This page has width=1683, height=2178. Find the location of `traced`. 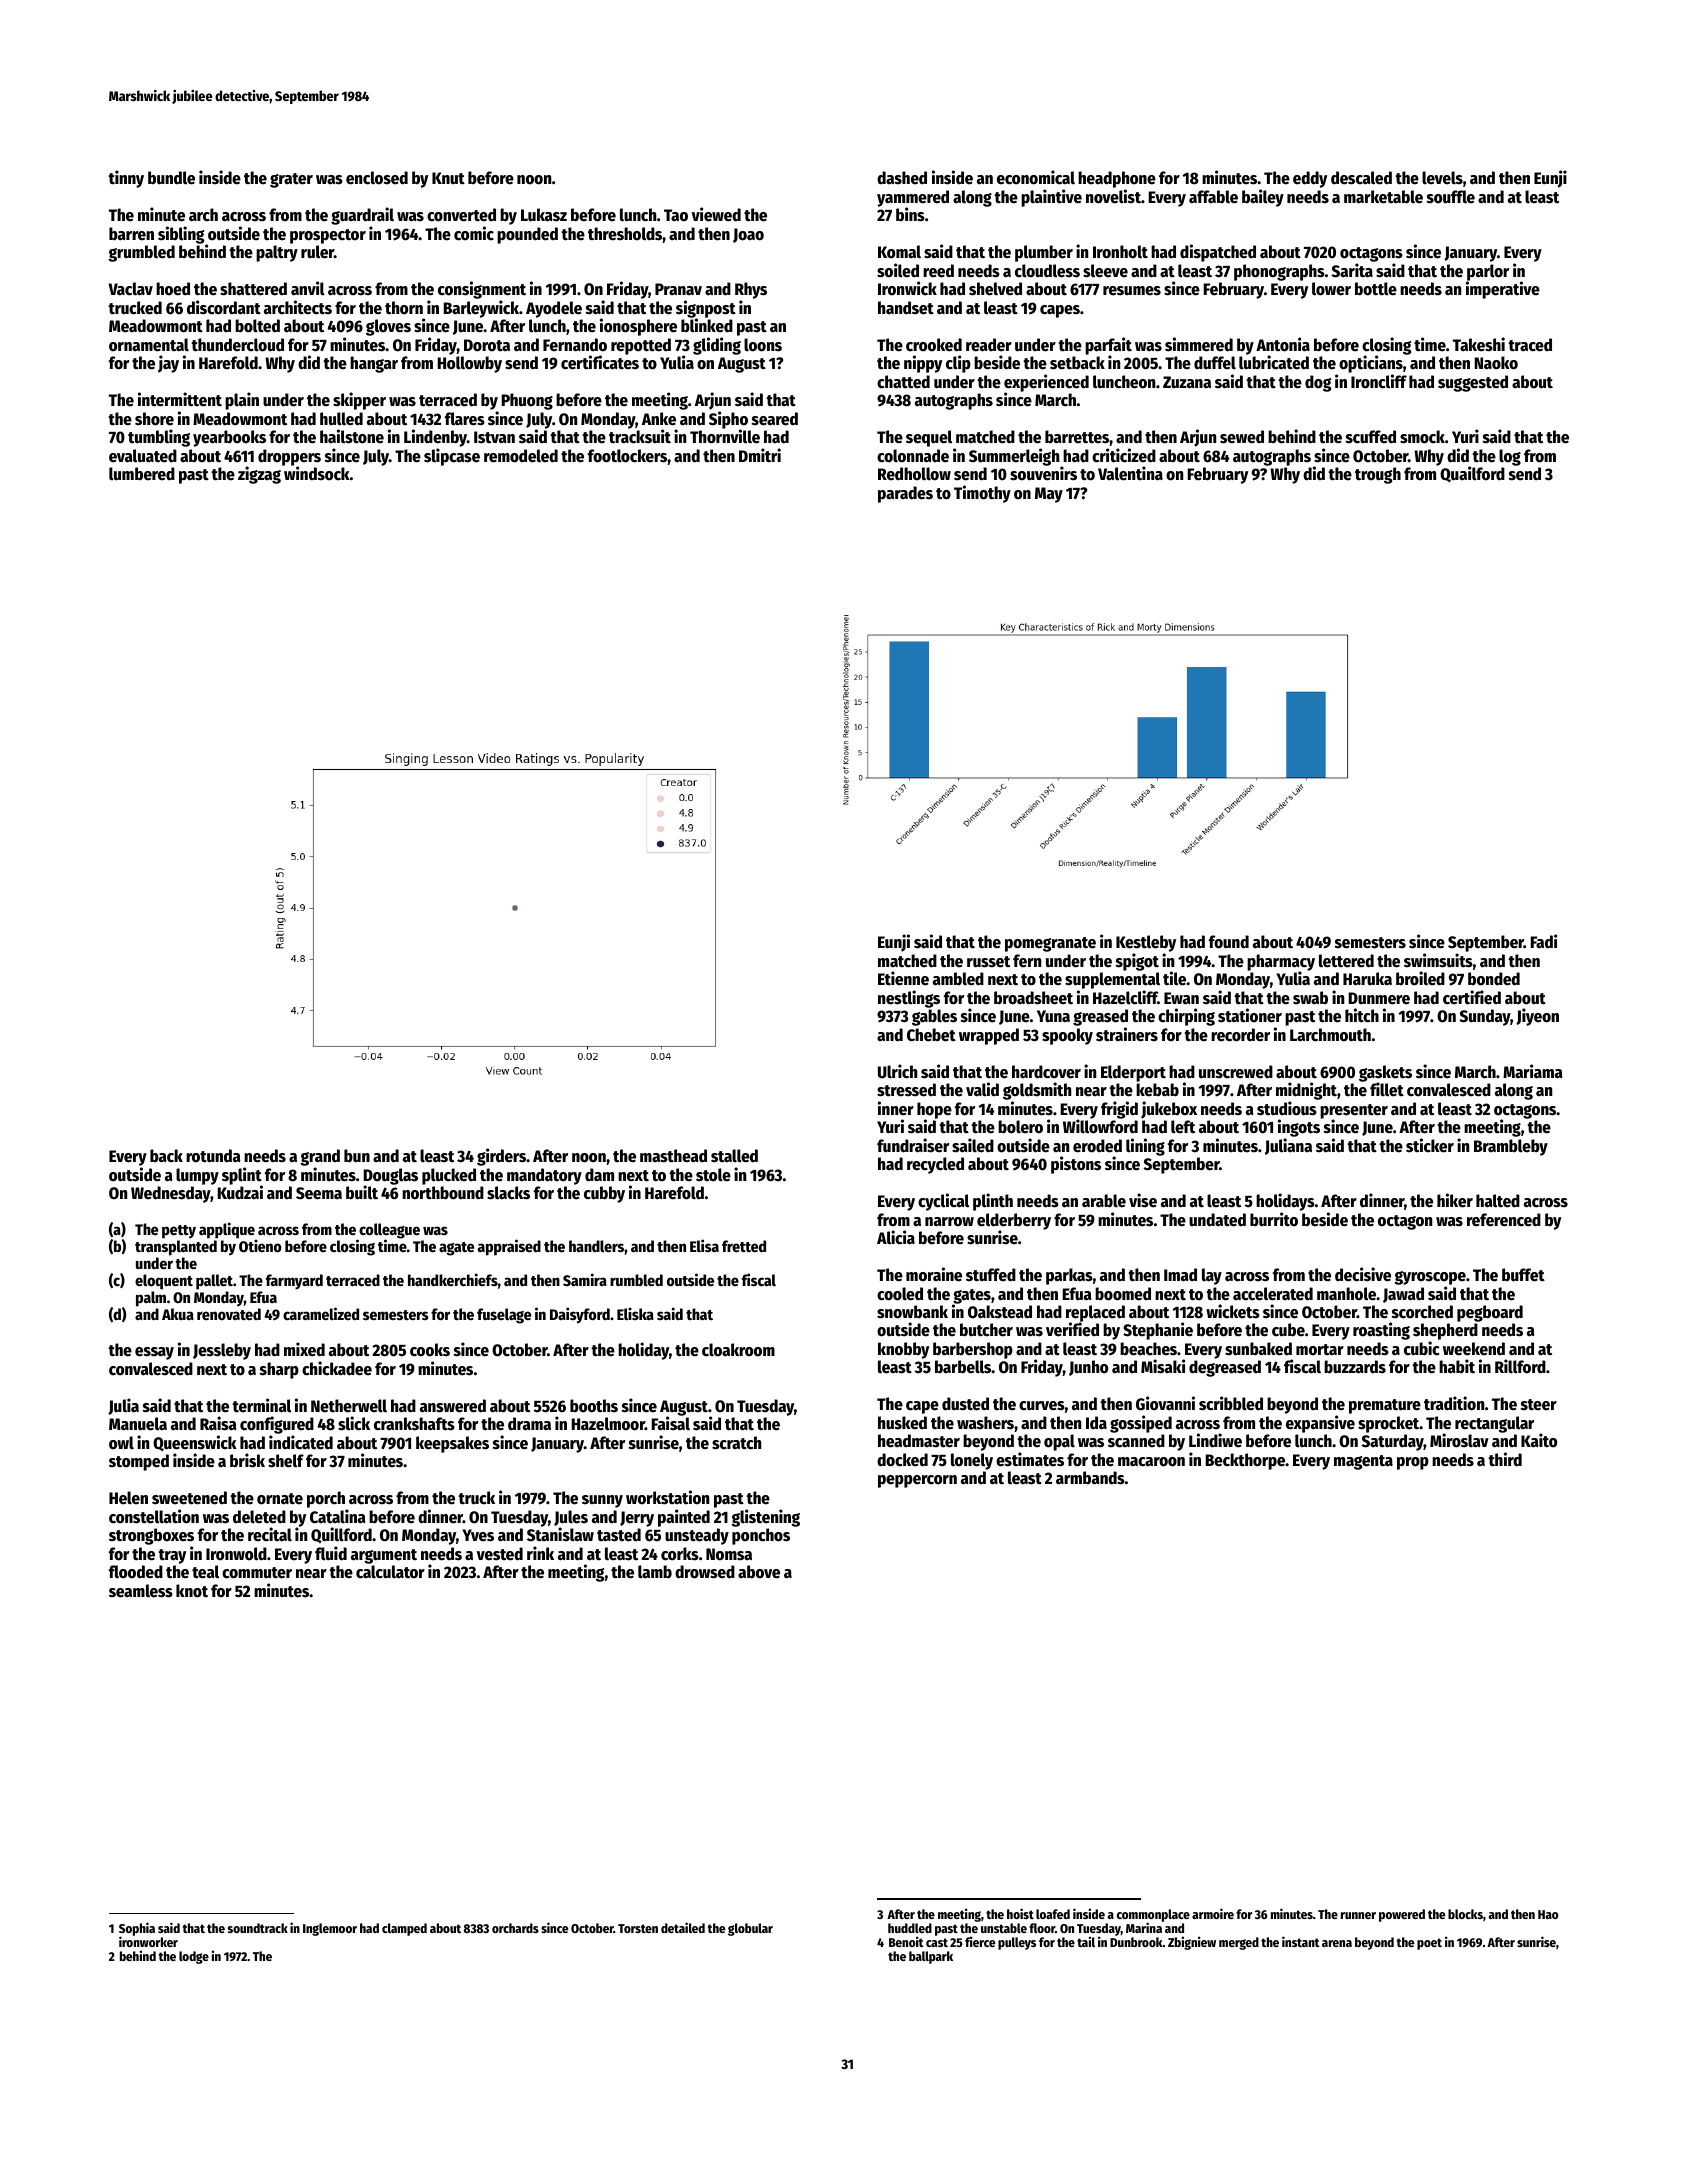

traced is located at coordinates (1530, 345).
